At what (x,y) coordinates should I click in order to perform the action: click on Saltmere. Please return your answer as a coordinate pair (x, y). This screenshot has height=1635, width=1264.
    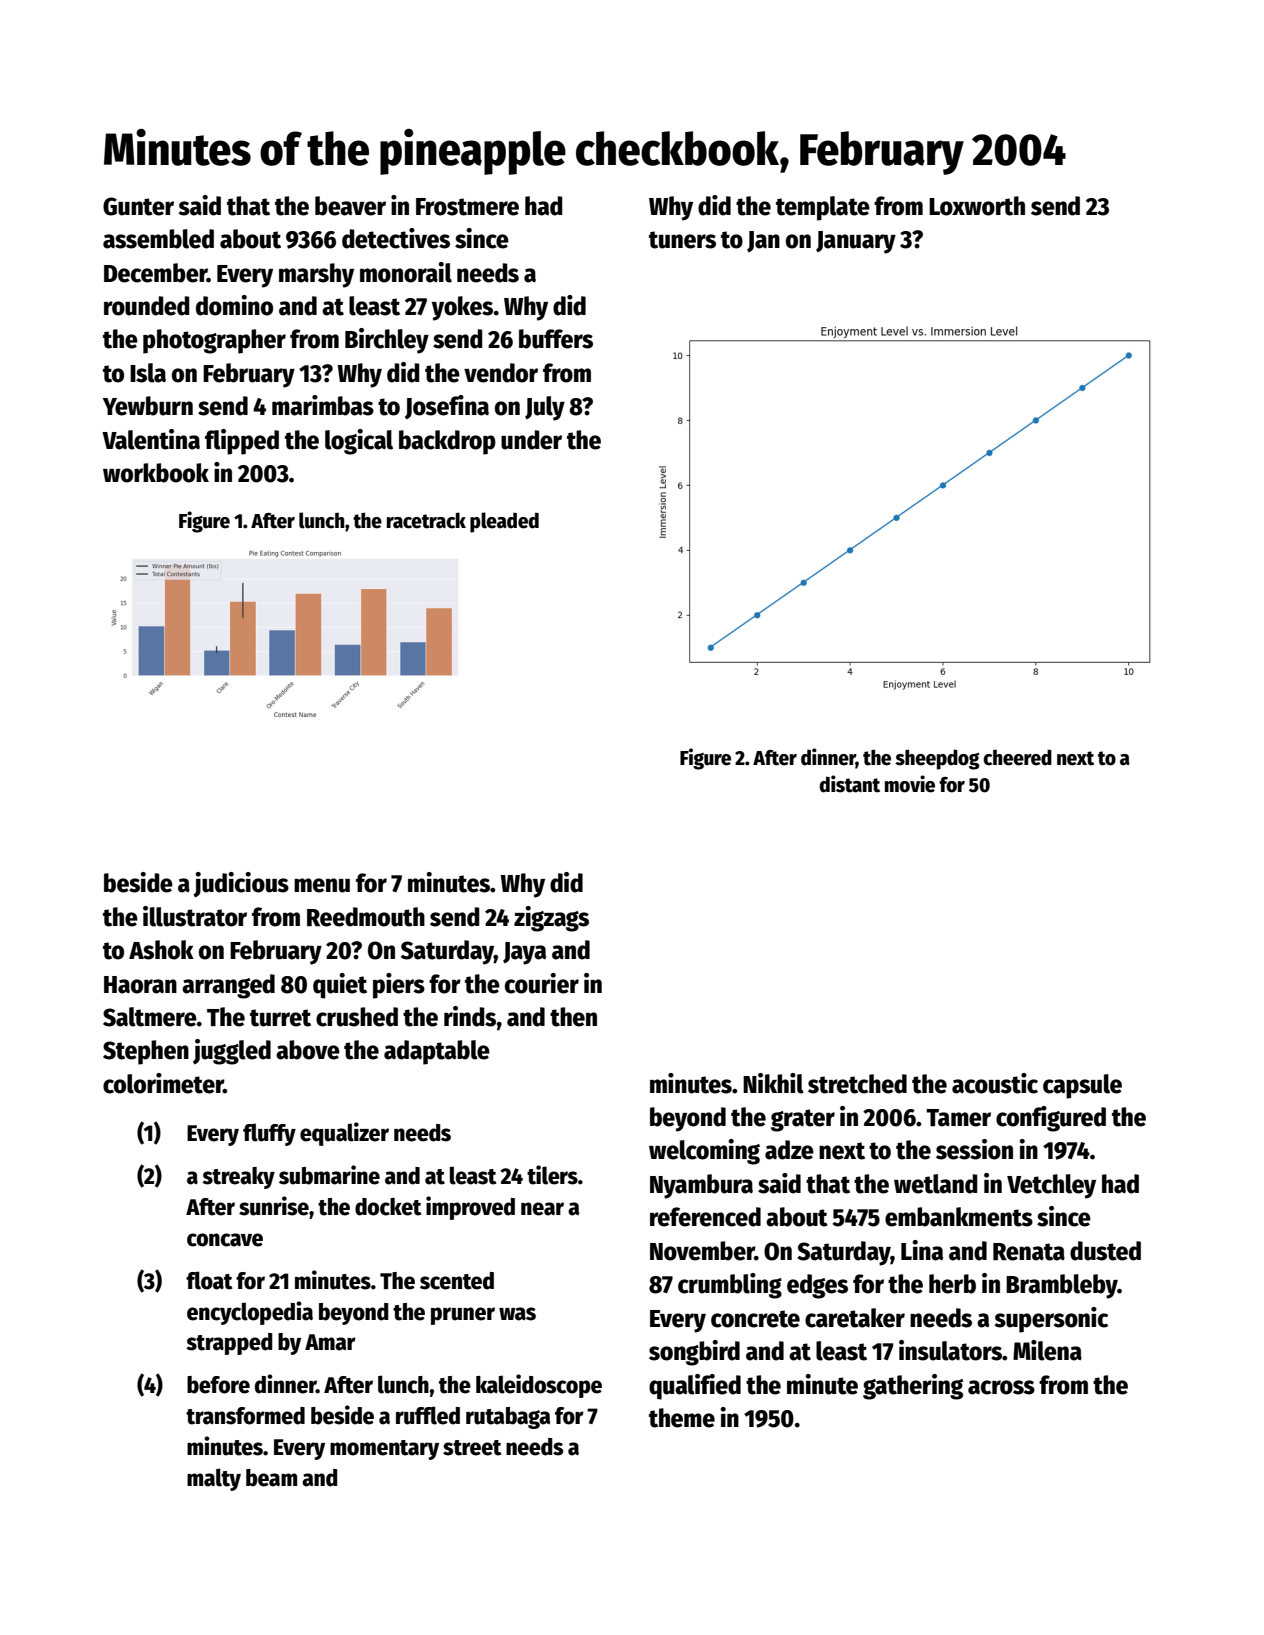
    Looking at the image, I should click on (150, 1017).
